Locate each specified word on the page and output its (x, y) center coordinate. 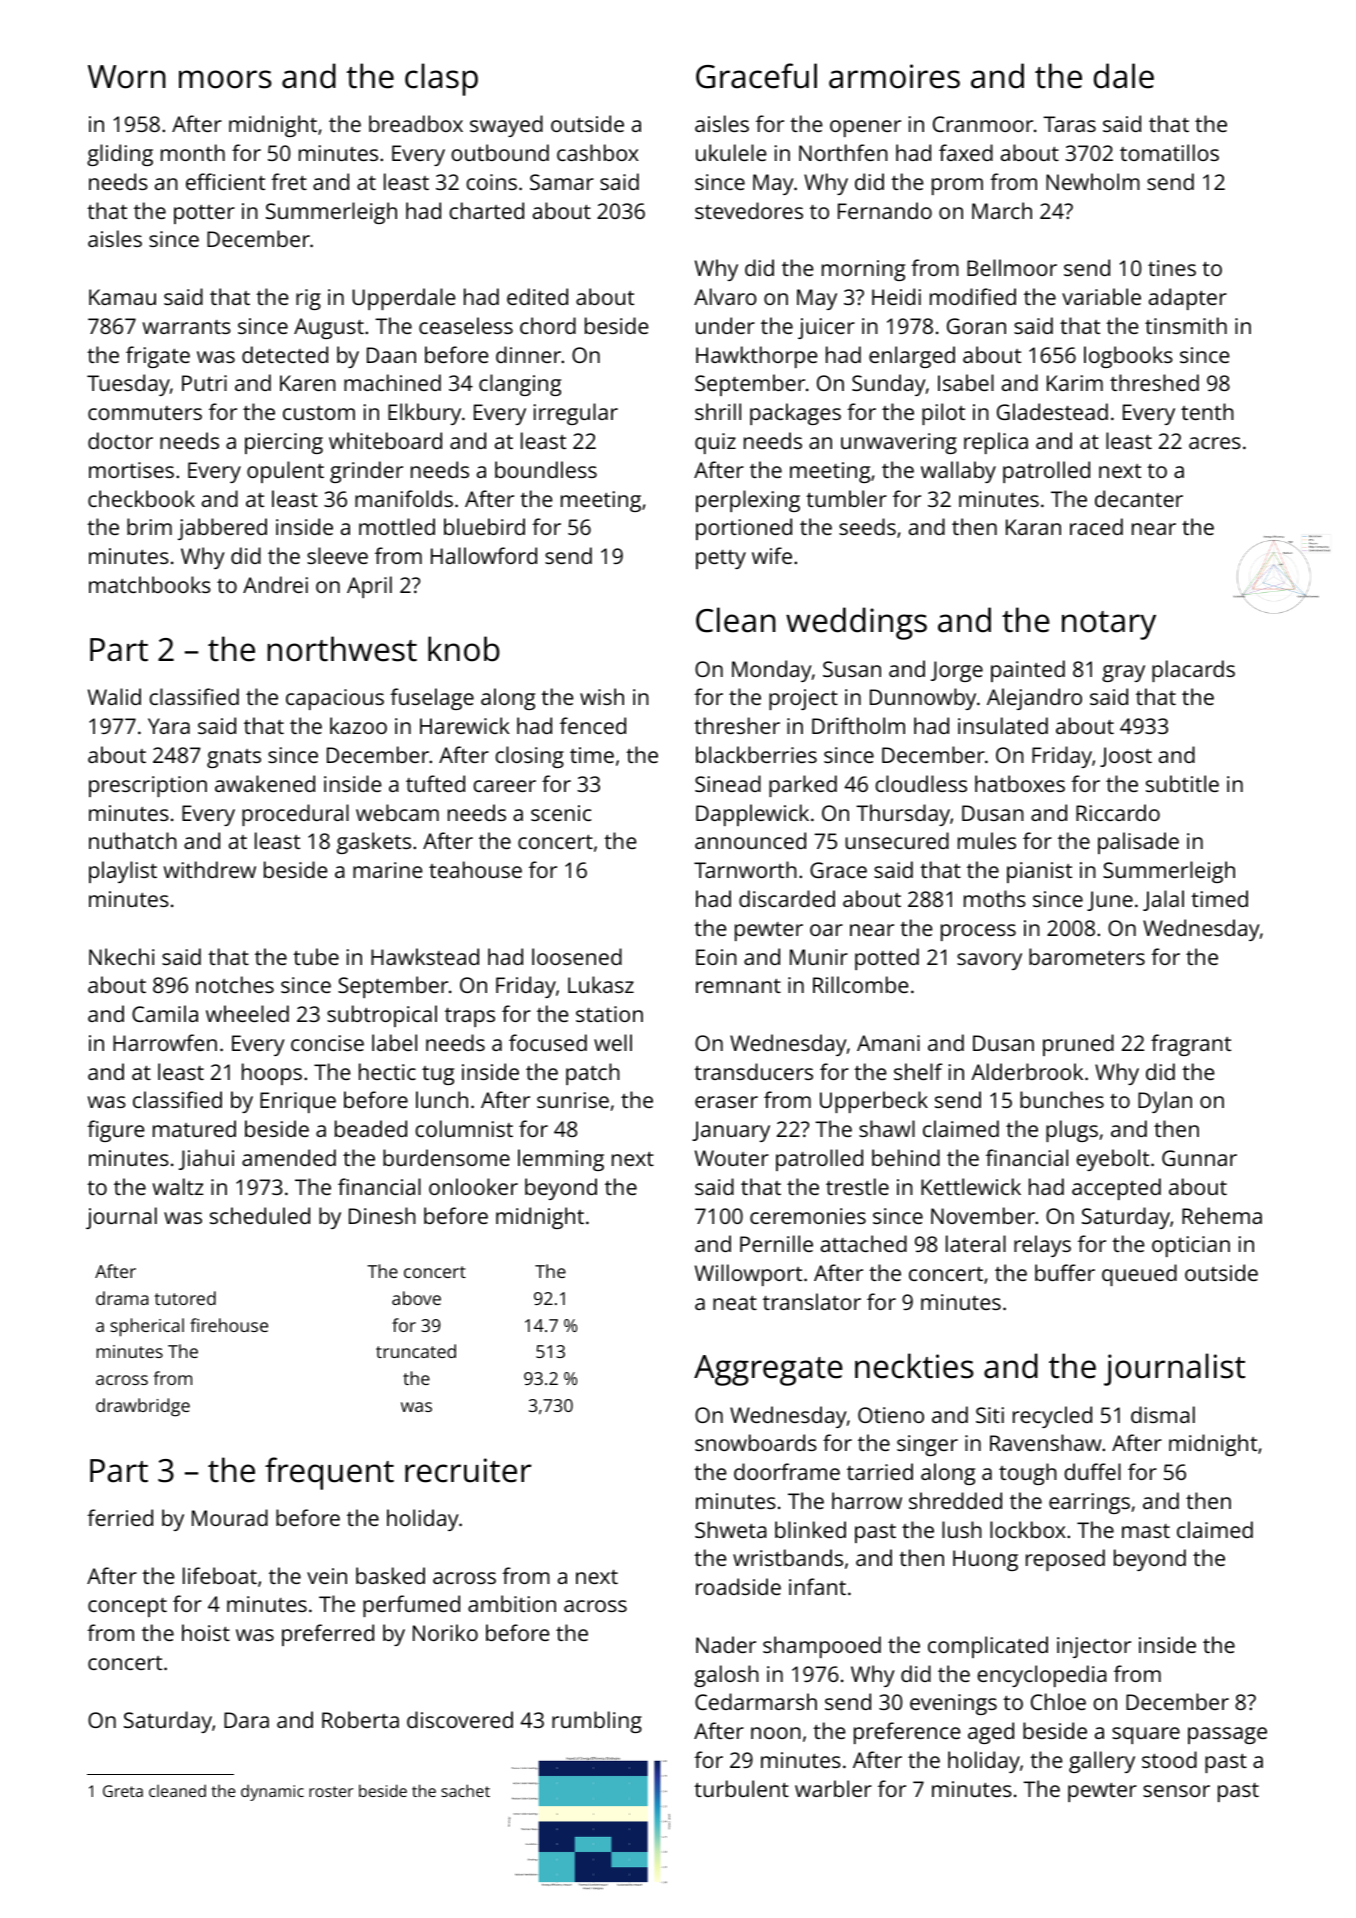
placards (1193, 671)
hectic (387, 1071)
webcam (397, 812)
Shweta (731, 1529)
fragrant (1191, 1045)
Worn (127, 77)
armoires (894, 76)
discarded (787, 898)
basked (390, 1575)
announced (750, 840)
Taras (1069, 124)
